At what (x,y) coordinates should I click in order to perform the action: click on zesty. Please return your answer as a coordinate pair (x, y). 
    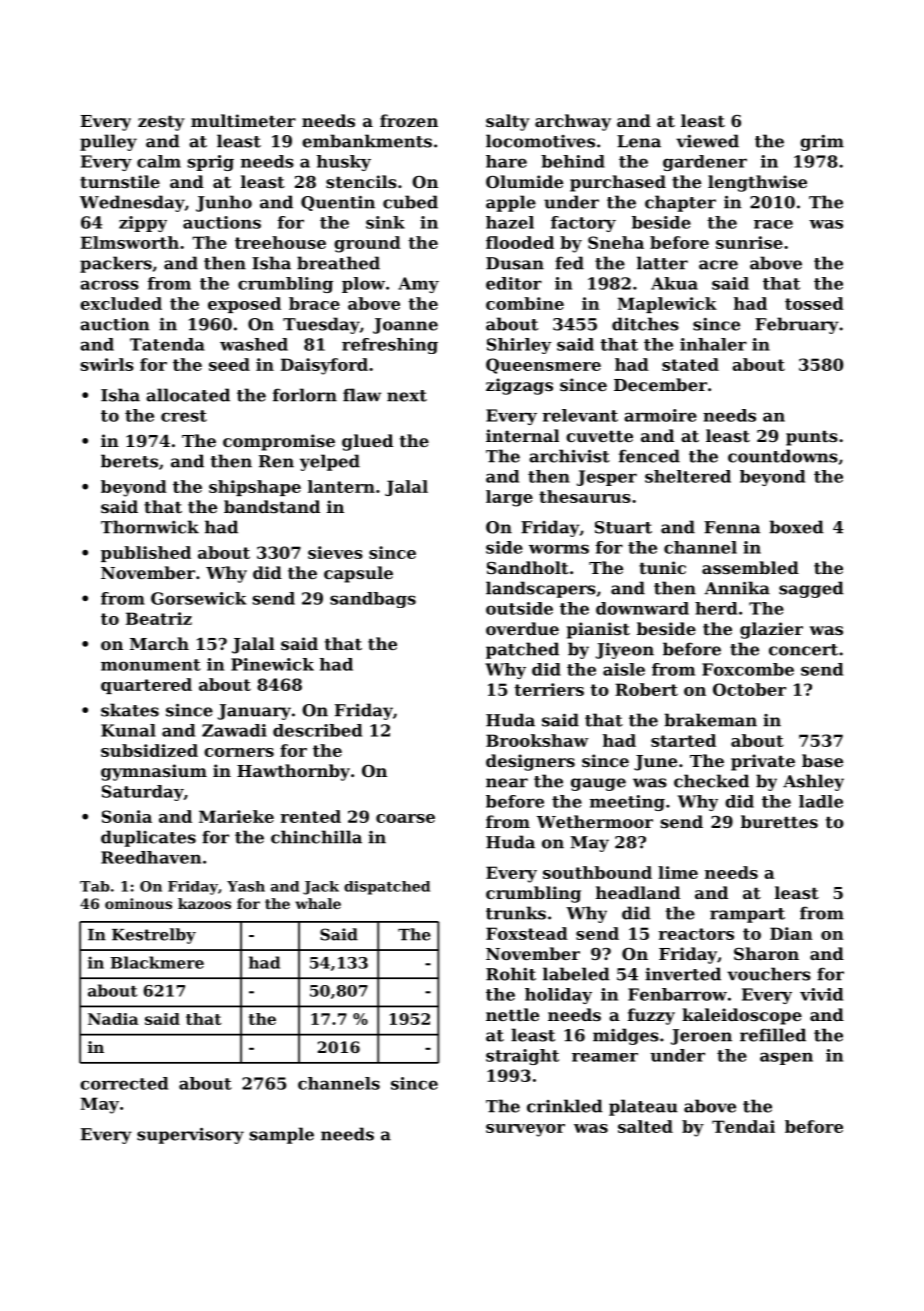
    Looking at the image, I should click on (161, 123).
